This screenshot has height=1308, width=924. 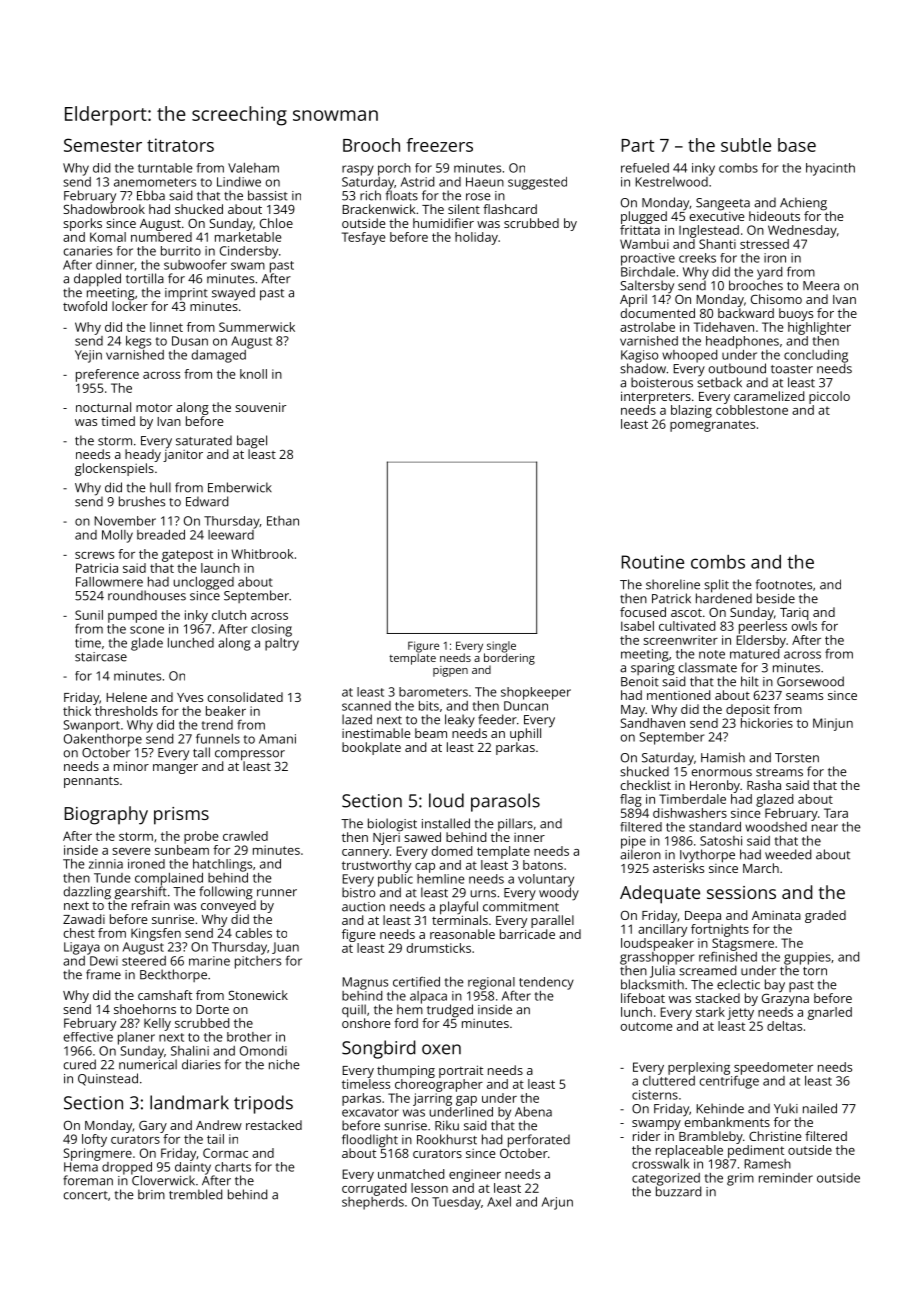 I want to click on Semester, so click(x=103, y=145).
